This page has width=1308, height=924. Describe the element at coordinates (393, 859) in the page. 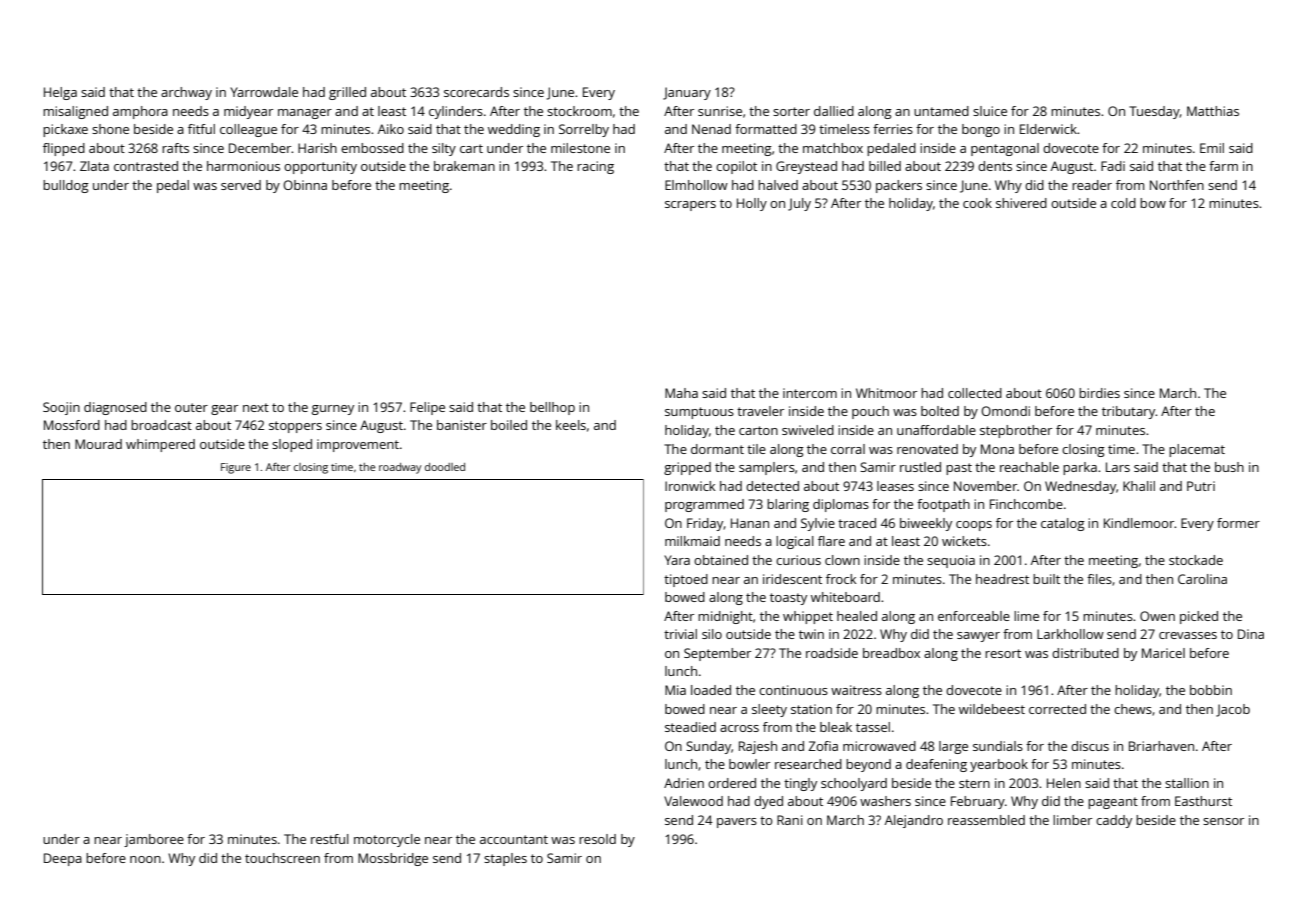

I see `Mossbridge` at that location.
